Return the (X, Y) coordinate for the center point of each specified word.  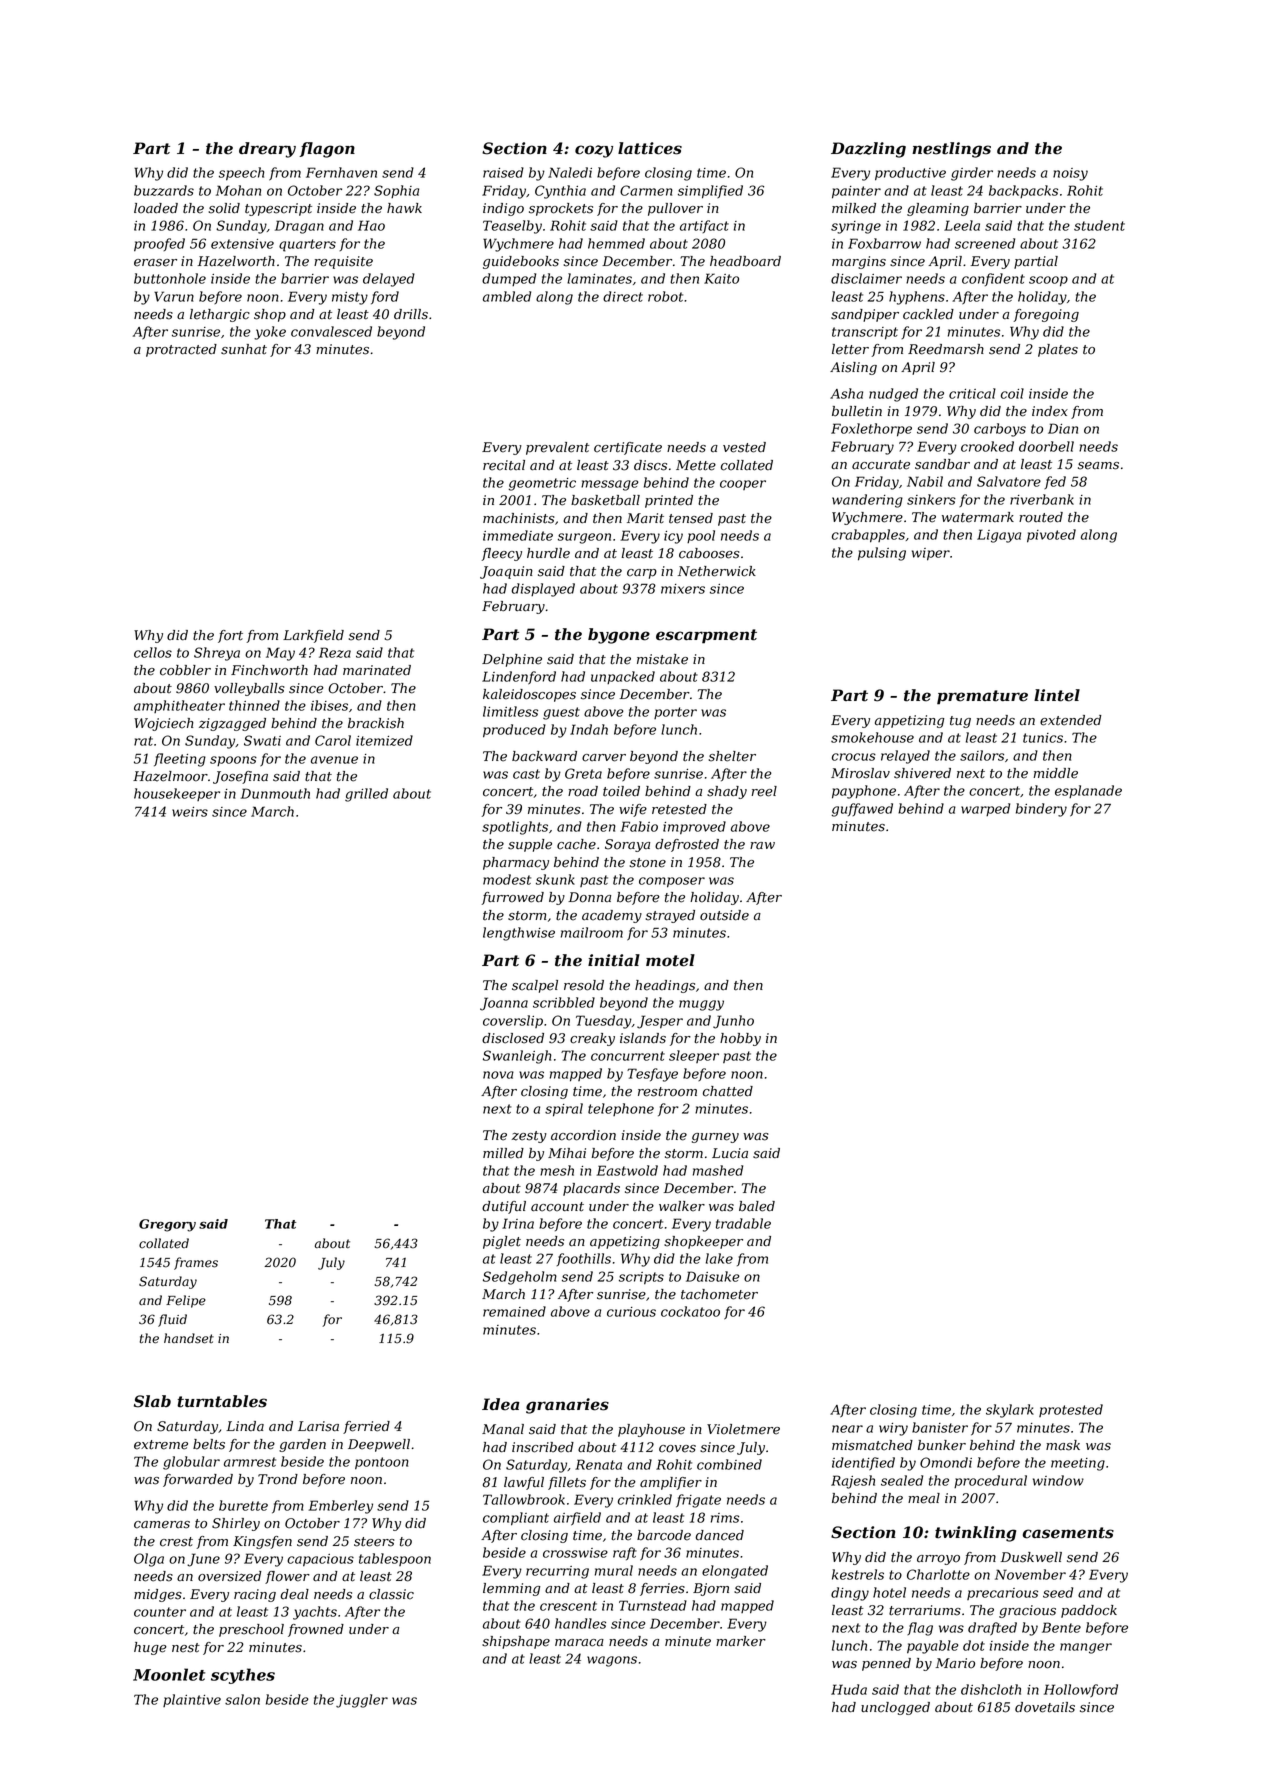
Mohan (238, 190)
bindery (1041, 810)
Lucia (730, 1153)
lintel (1057, 695)
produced (514, 731)
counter (160, 1612)
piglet (502, 1242)
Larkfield (313, 636)
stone (648, 863)
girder (972, 174)
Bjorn (711, 1589)
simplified (710, 192)
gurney (715, 1138)
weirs (190, 812)
